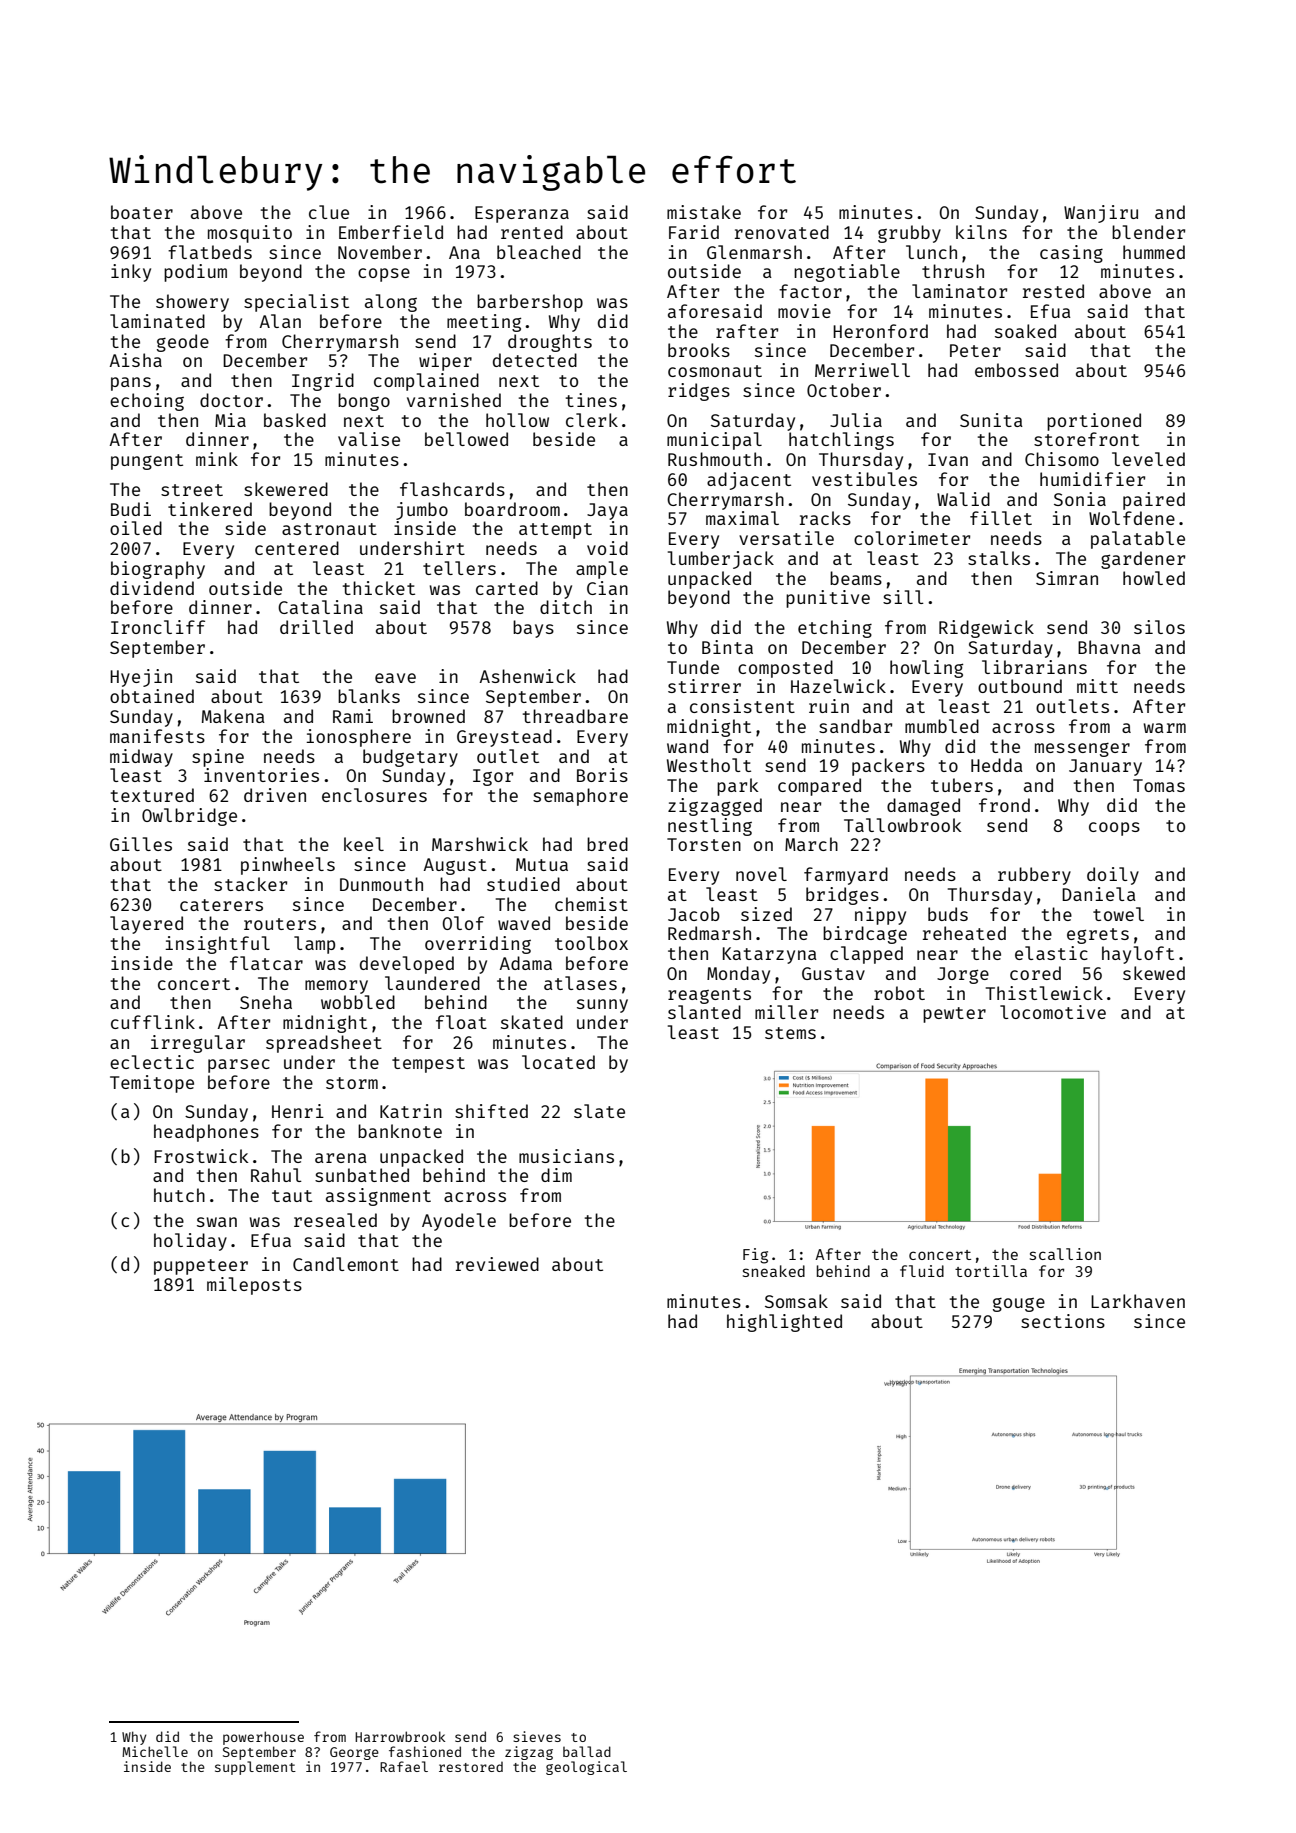  Describe the element at coordinates (155, 1751) in the screenshot. I see `Michelle` at that location.
